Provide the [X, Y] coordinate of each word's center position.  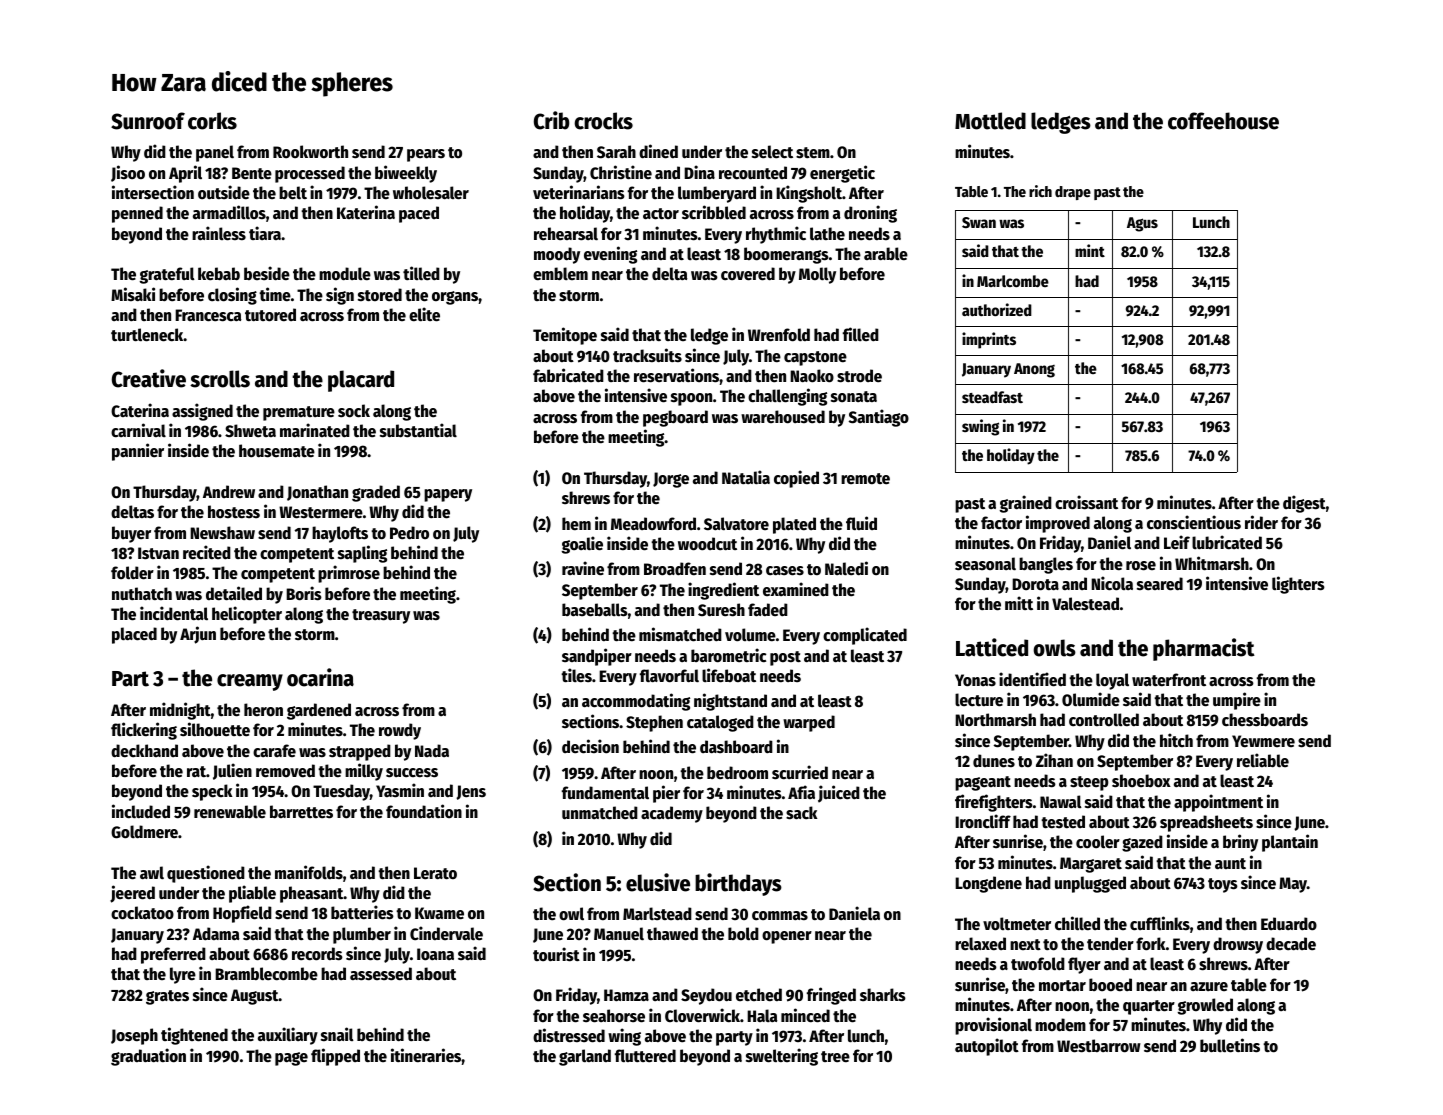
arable [886, 254]
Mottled [990, 121]
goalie [582, 545]
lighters [1298, 585]
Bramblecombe [266, 974]
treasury [381, 616]
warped [809, 723]
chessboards [1265, 720]
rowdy [400, 731]
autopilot [987, 1047]
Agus [1142, 224]
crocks [603, 121]
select [772, 152]
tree [835, 1057]
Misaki [133, 294]
